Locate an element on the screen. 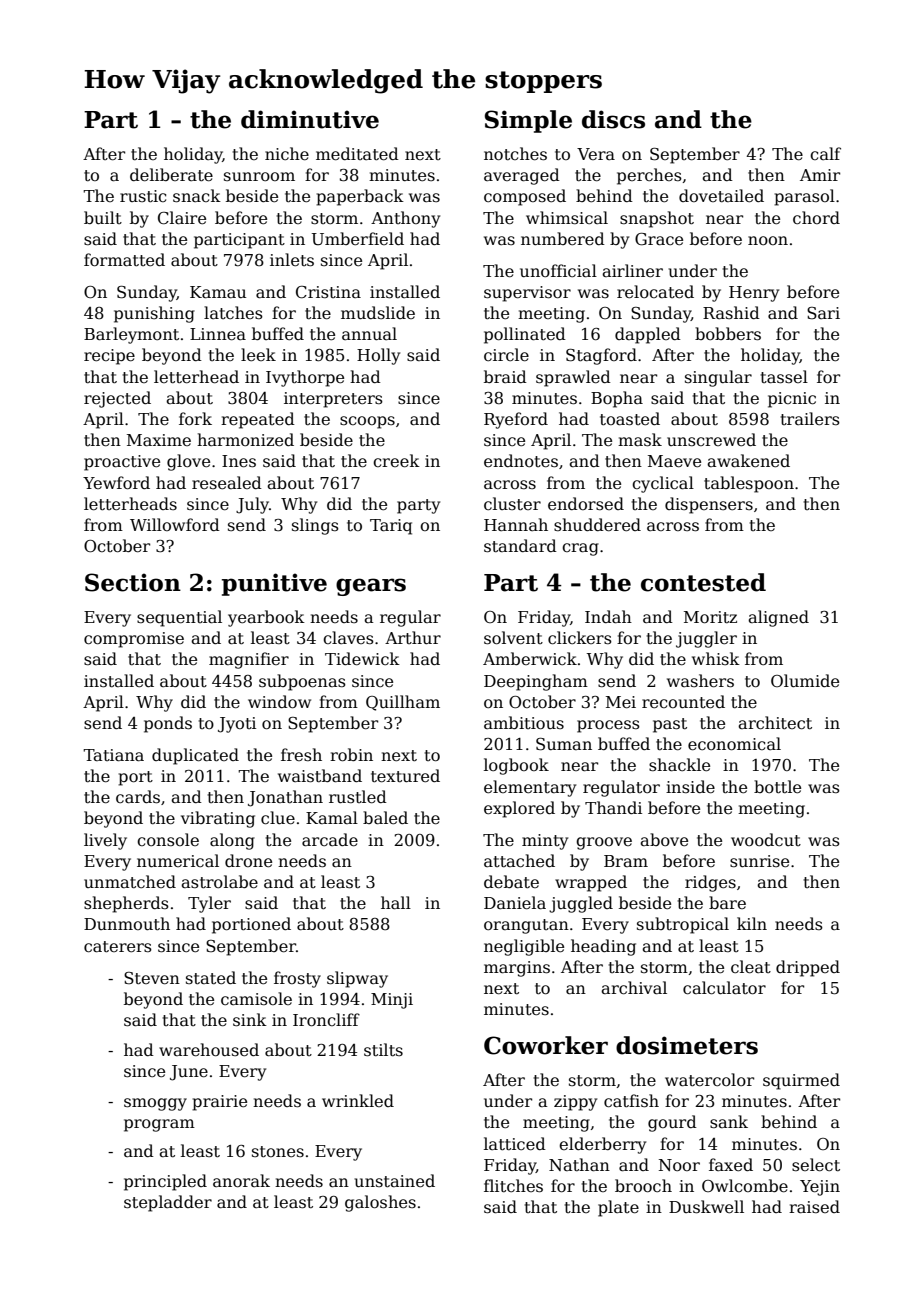 The image size is (924, 1308). aligned is located at coordinates (778, 618).
